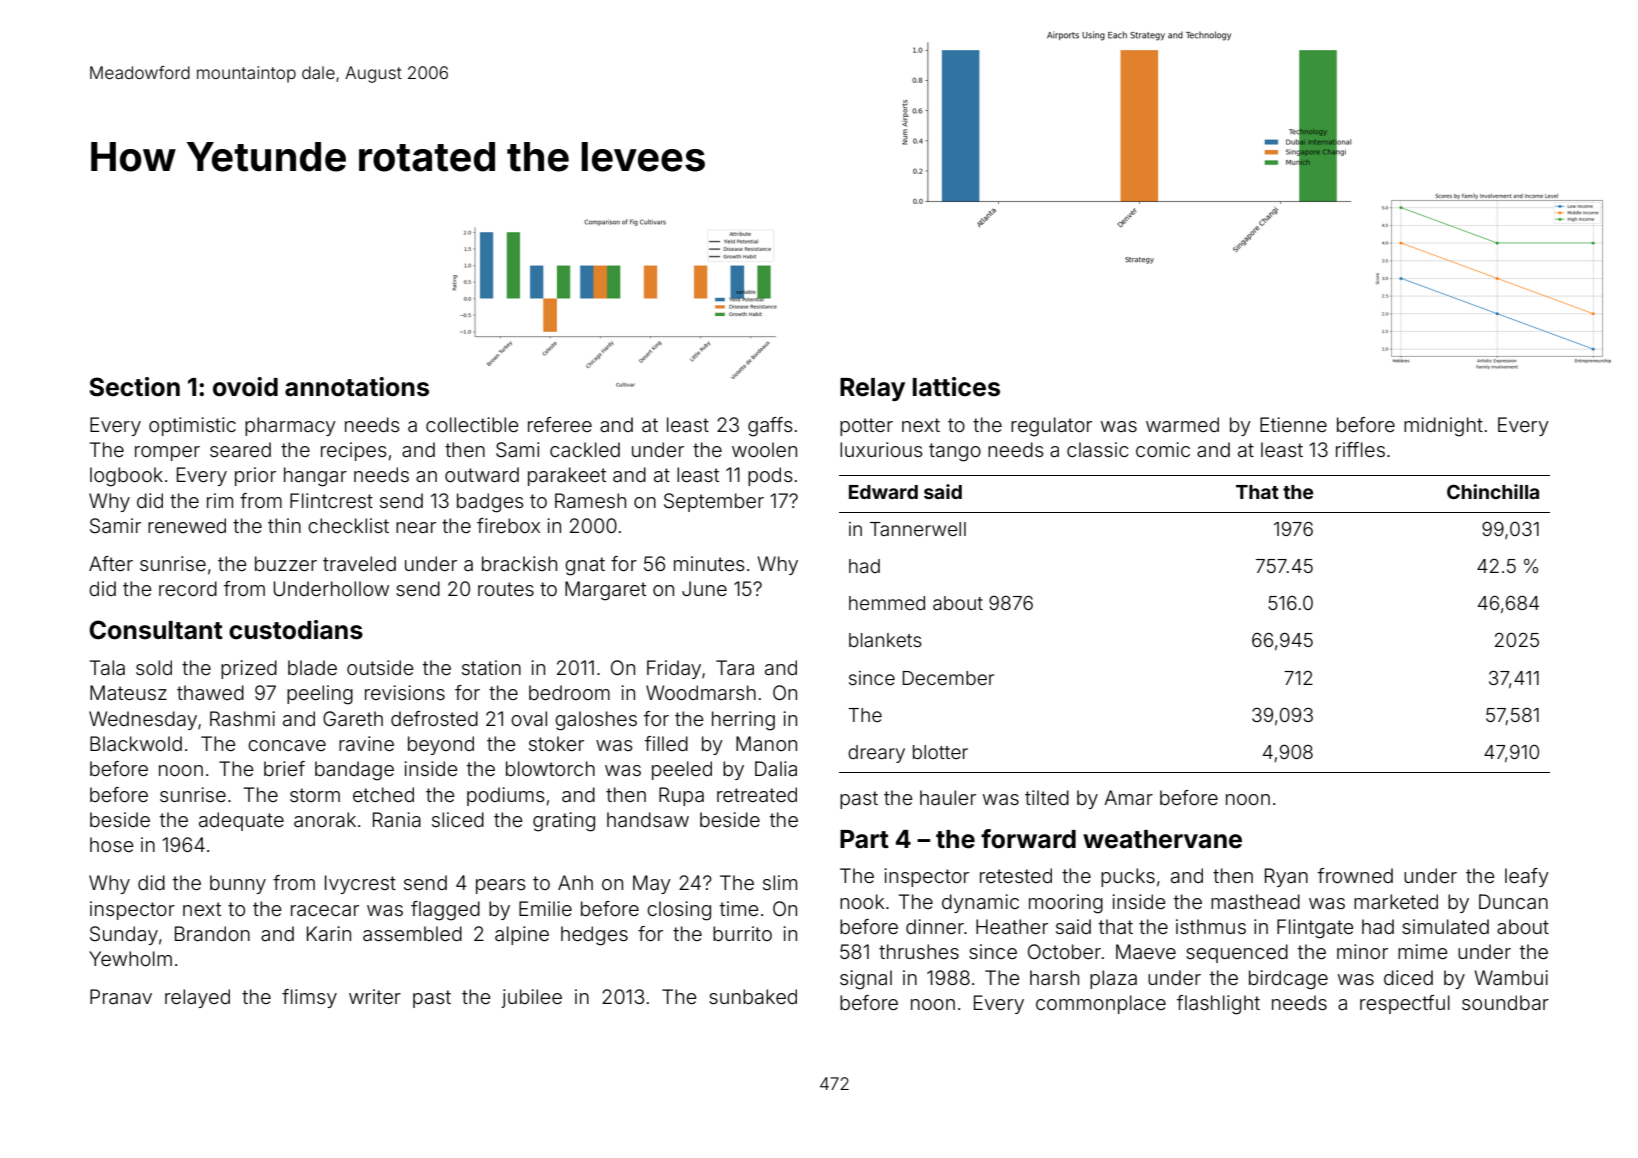 This screenshot has height=1158, width=1638. What do you see at coordinates (1493, 491) in the screenshot?
I see `Chinchilla` at bounding box center [1493, 491].
